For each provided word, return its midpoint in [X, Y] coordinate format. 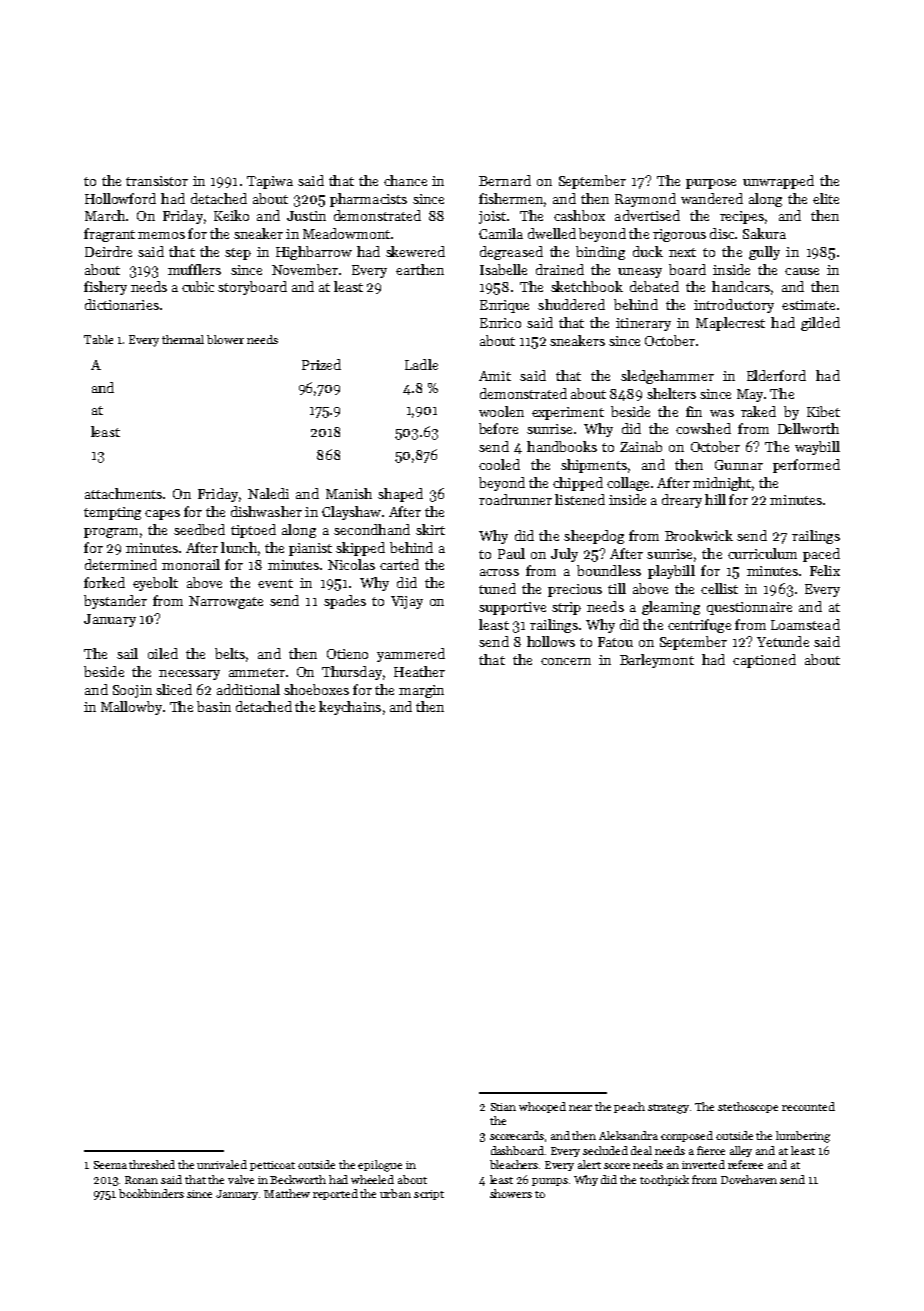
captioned [764, 661]
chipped [578, 484]
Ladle [421, 364]
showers [511, 1193]
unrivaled [222, 1164]
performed [806, 466]
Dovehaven [749, 1179]
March [105, 215]
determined [121, 564]
